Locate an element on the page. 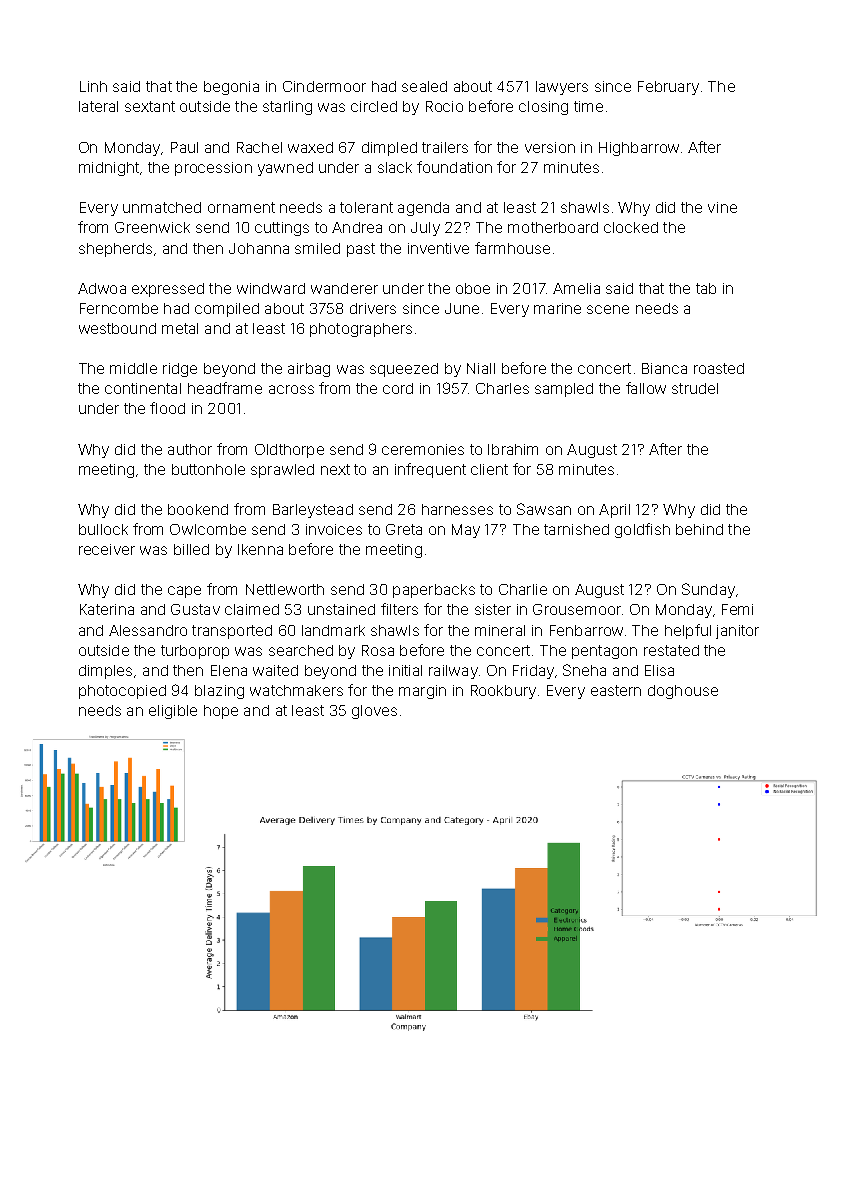 The height and width of the page is (1197, 843). begonia is located at coordinates (231, 88).
